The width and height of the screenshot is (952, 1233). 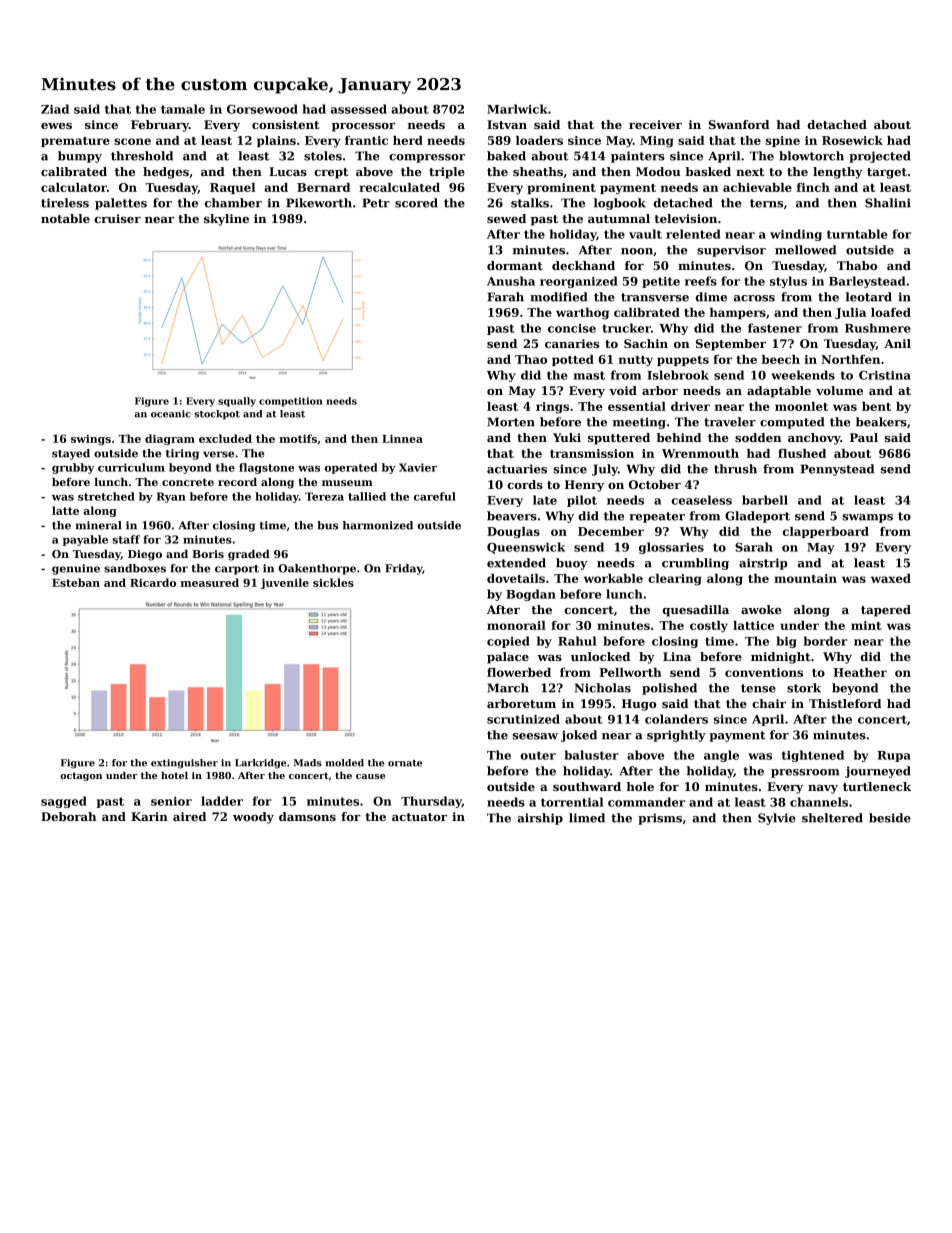 What do you see at coordinates (572, 564) in the screenshot?
I see `buoy` at bounding box center [572, 564].
